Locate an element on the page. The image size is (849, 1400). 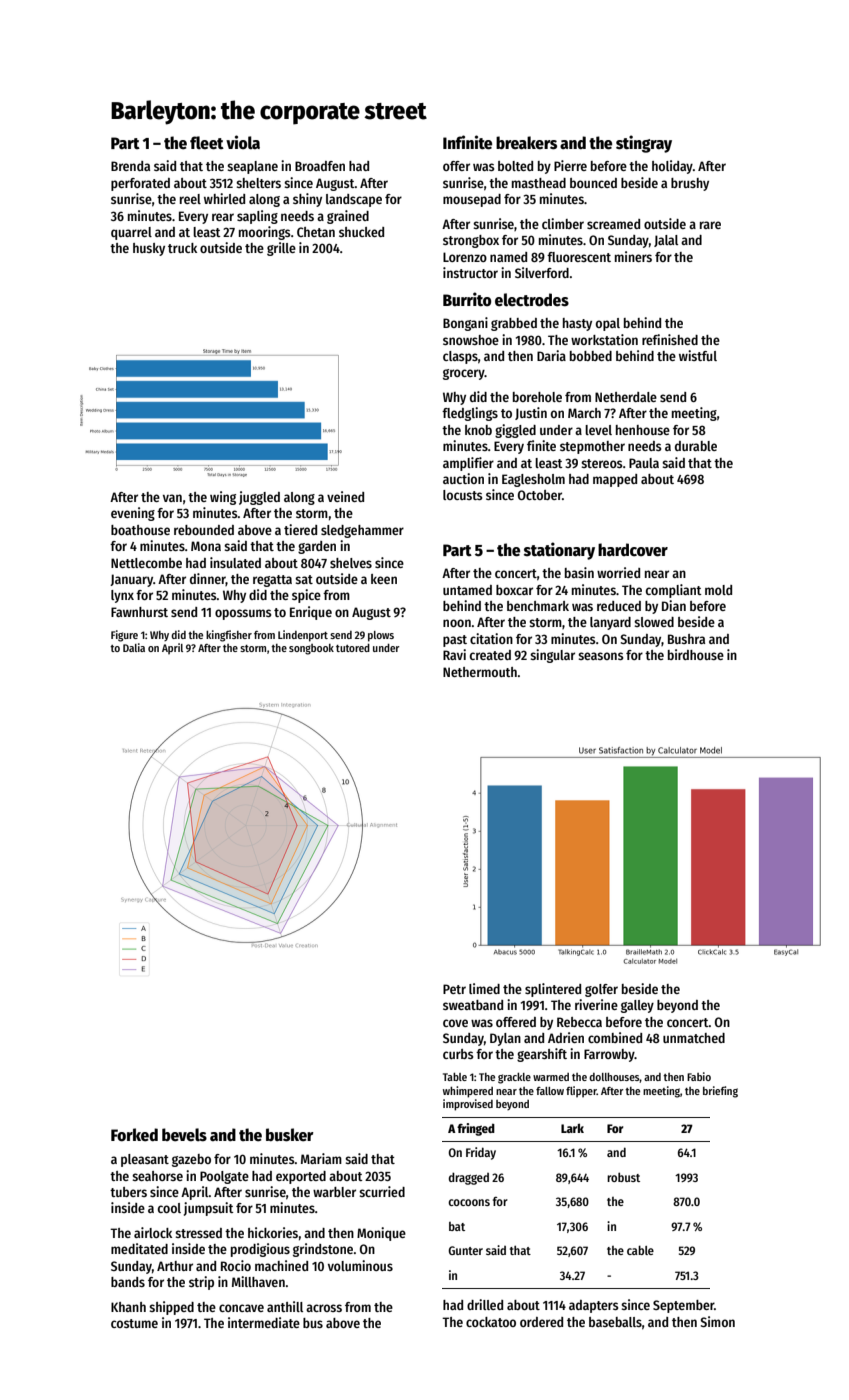
intermediate is located at coordinates (264, 1322).
